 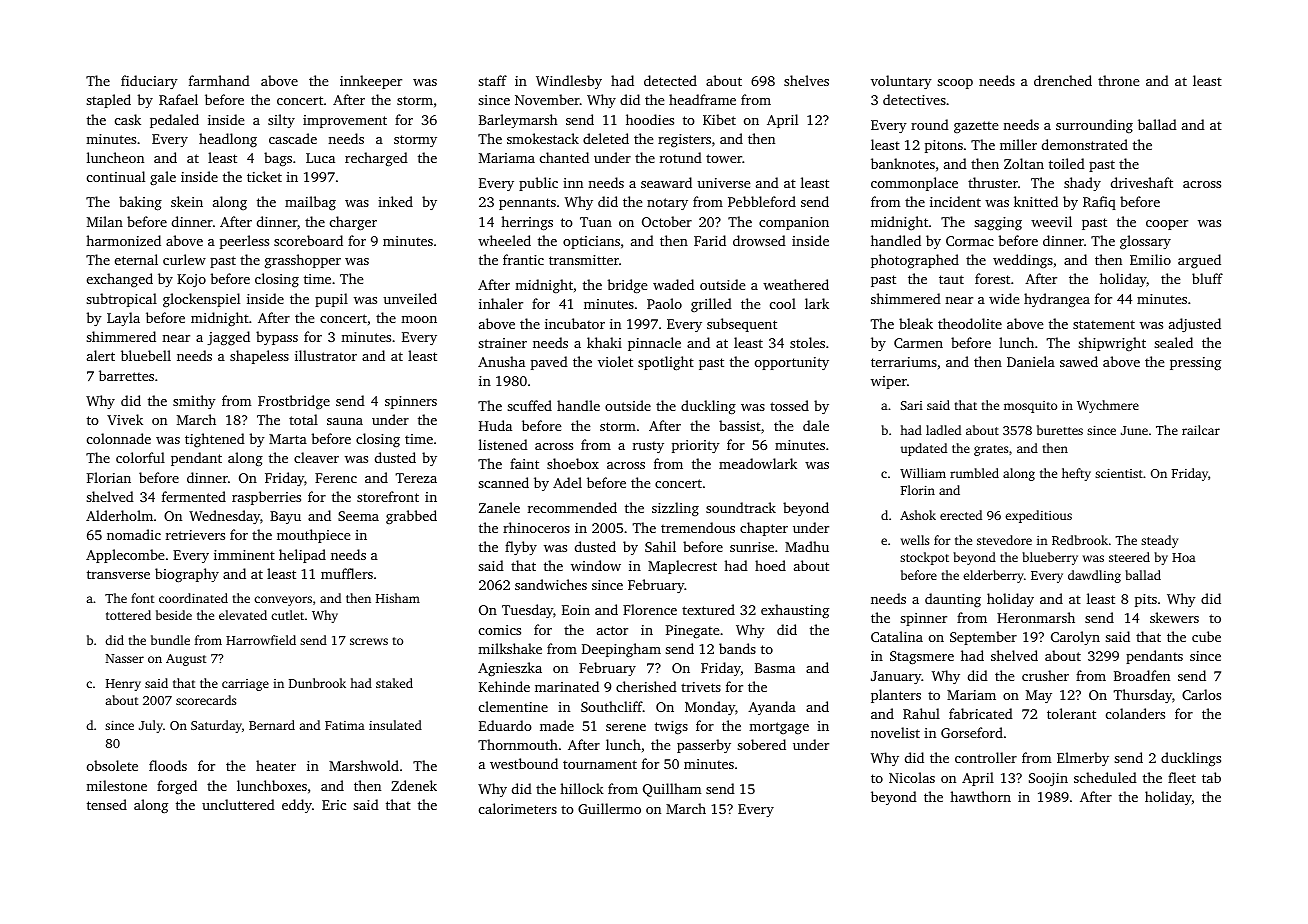 I want to click on Farid, so click(x=710, y=240).
